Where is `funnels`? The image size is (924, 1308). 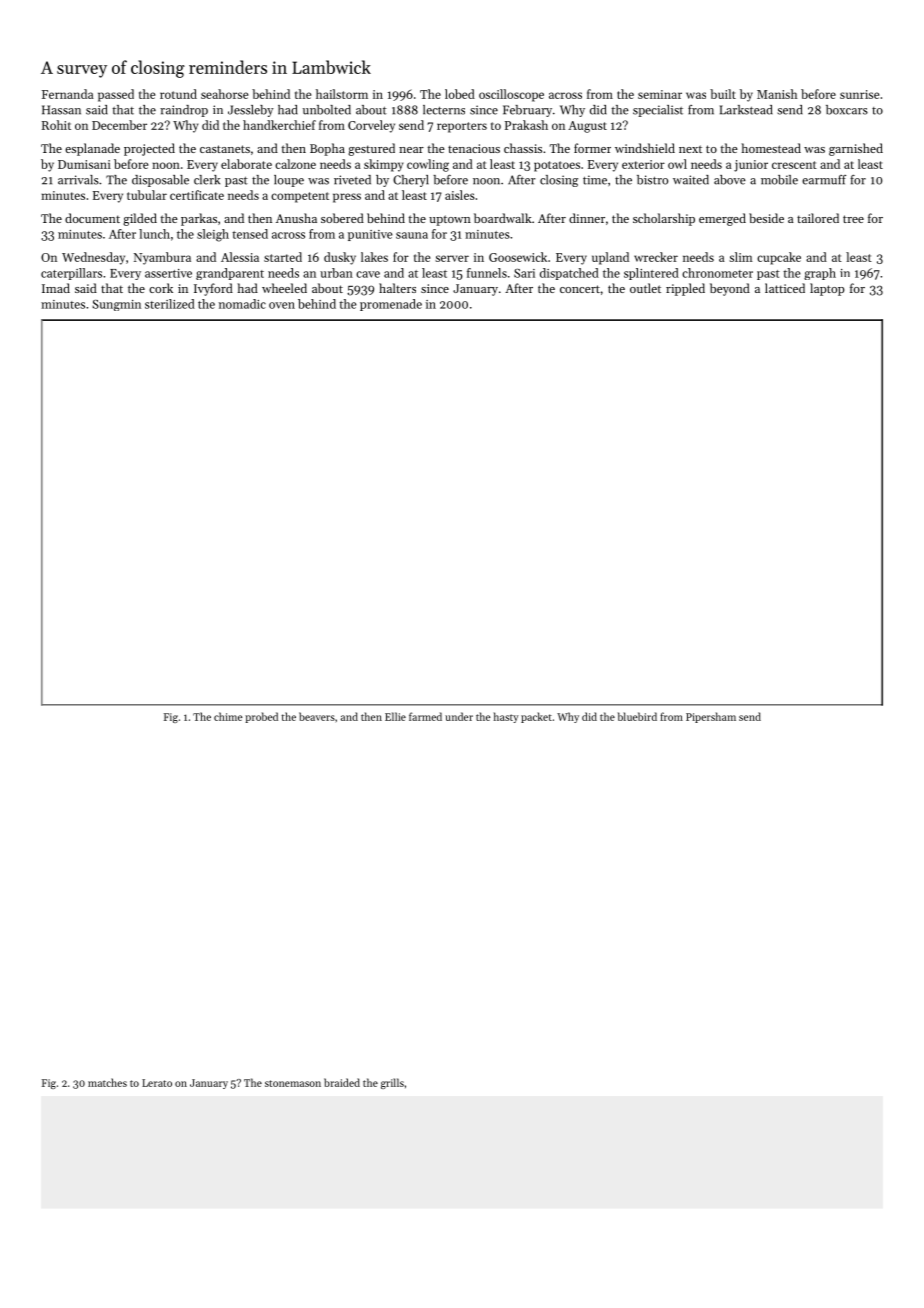
funnels is located at coordinates (487, 273).
